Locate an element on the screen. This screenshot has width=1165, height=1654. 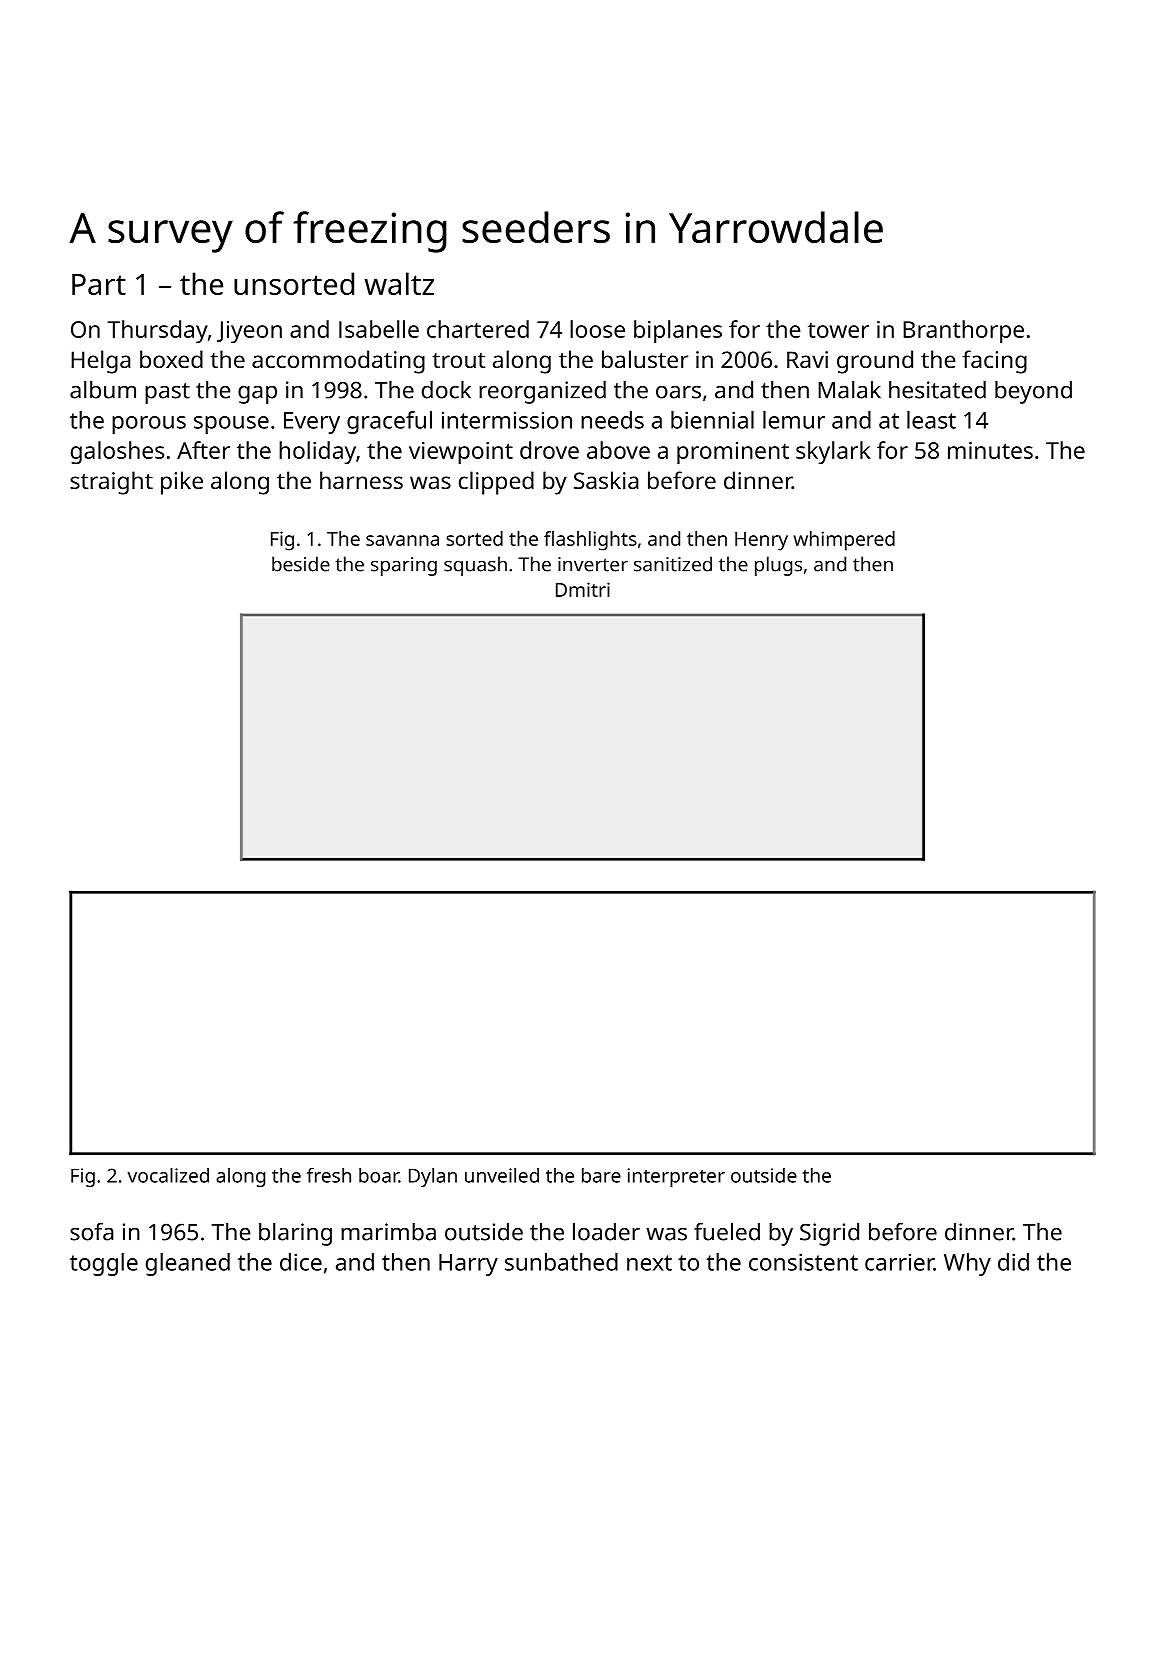
toggle is located at coordinates (104, 1264).
